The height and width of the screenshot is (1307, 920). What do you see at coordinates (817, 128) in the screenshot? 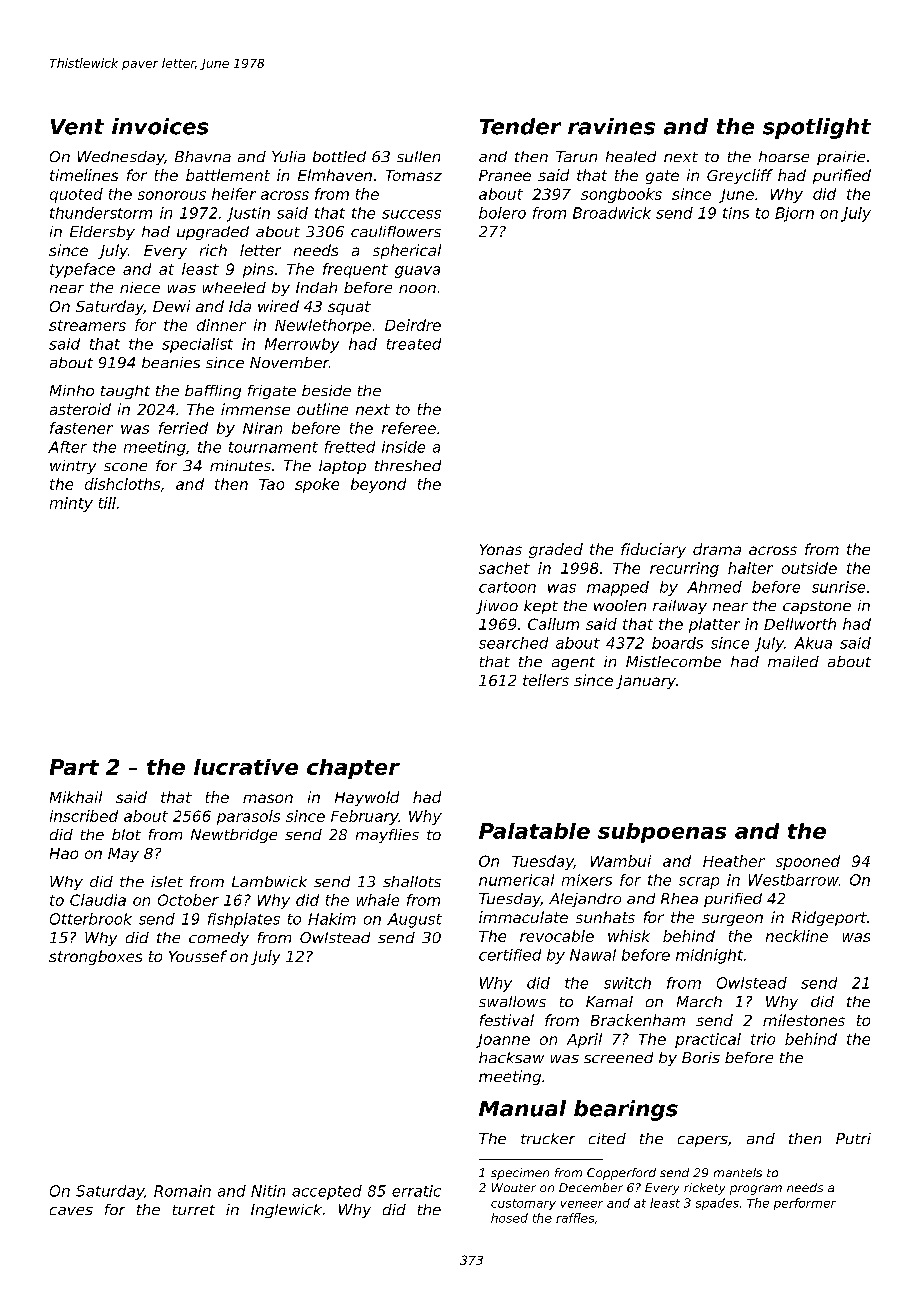
I see `spotlight` at bounding box center [817, 128].
